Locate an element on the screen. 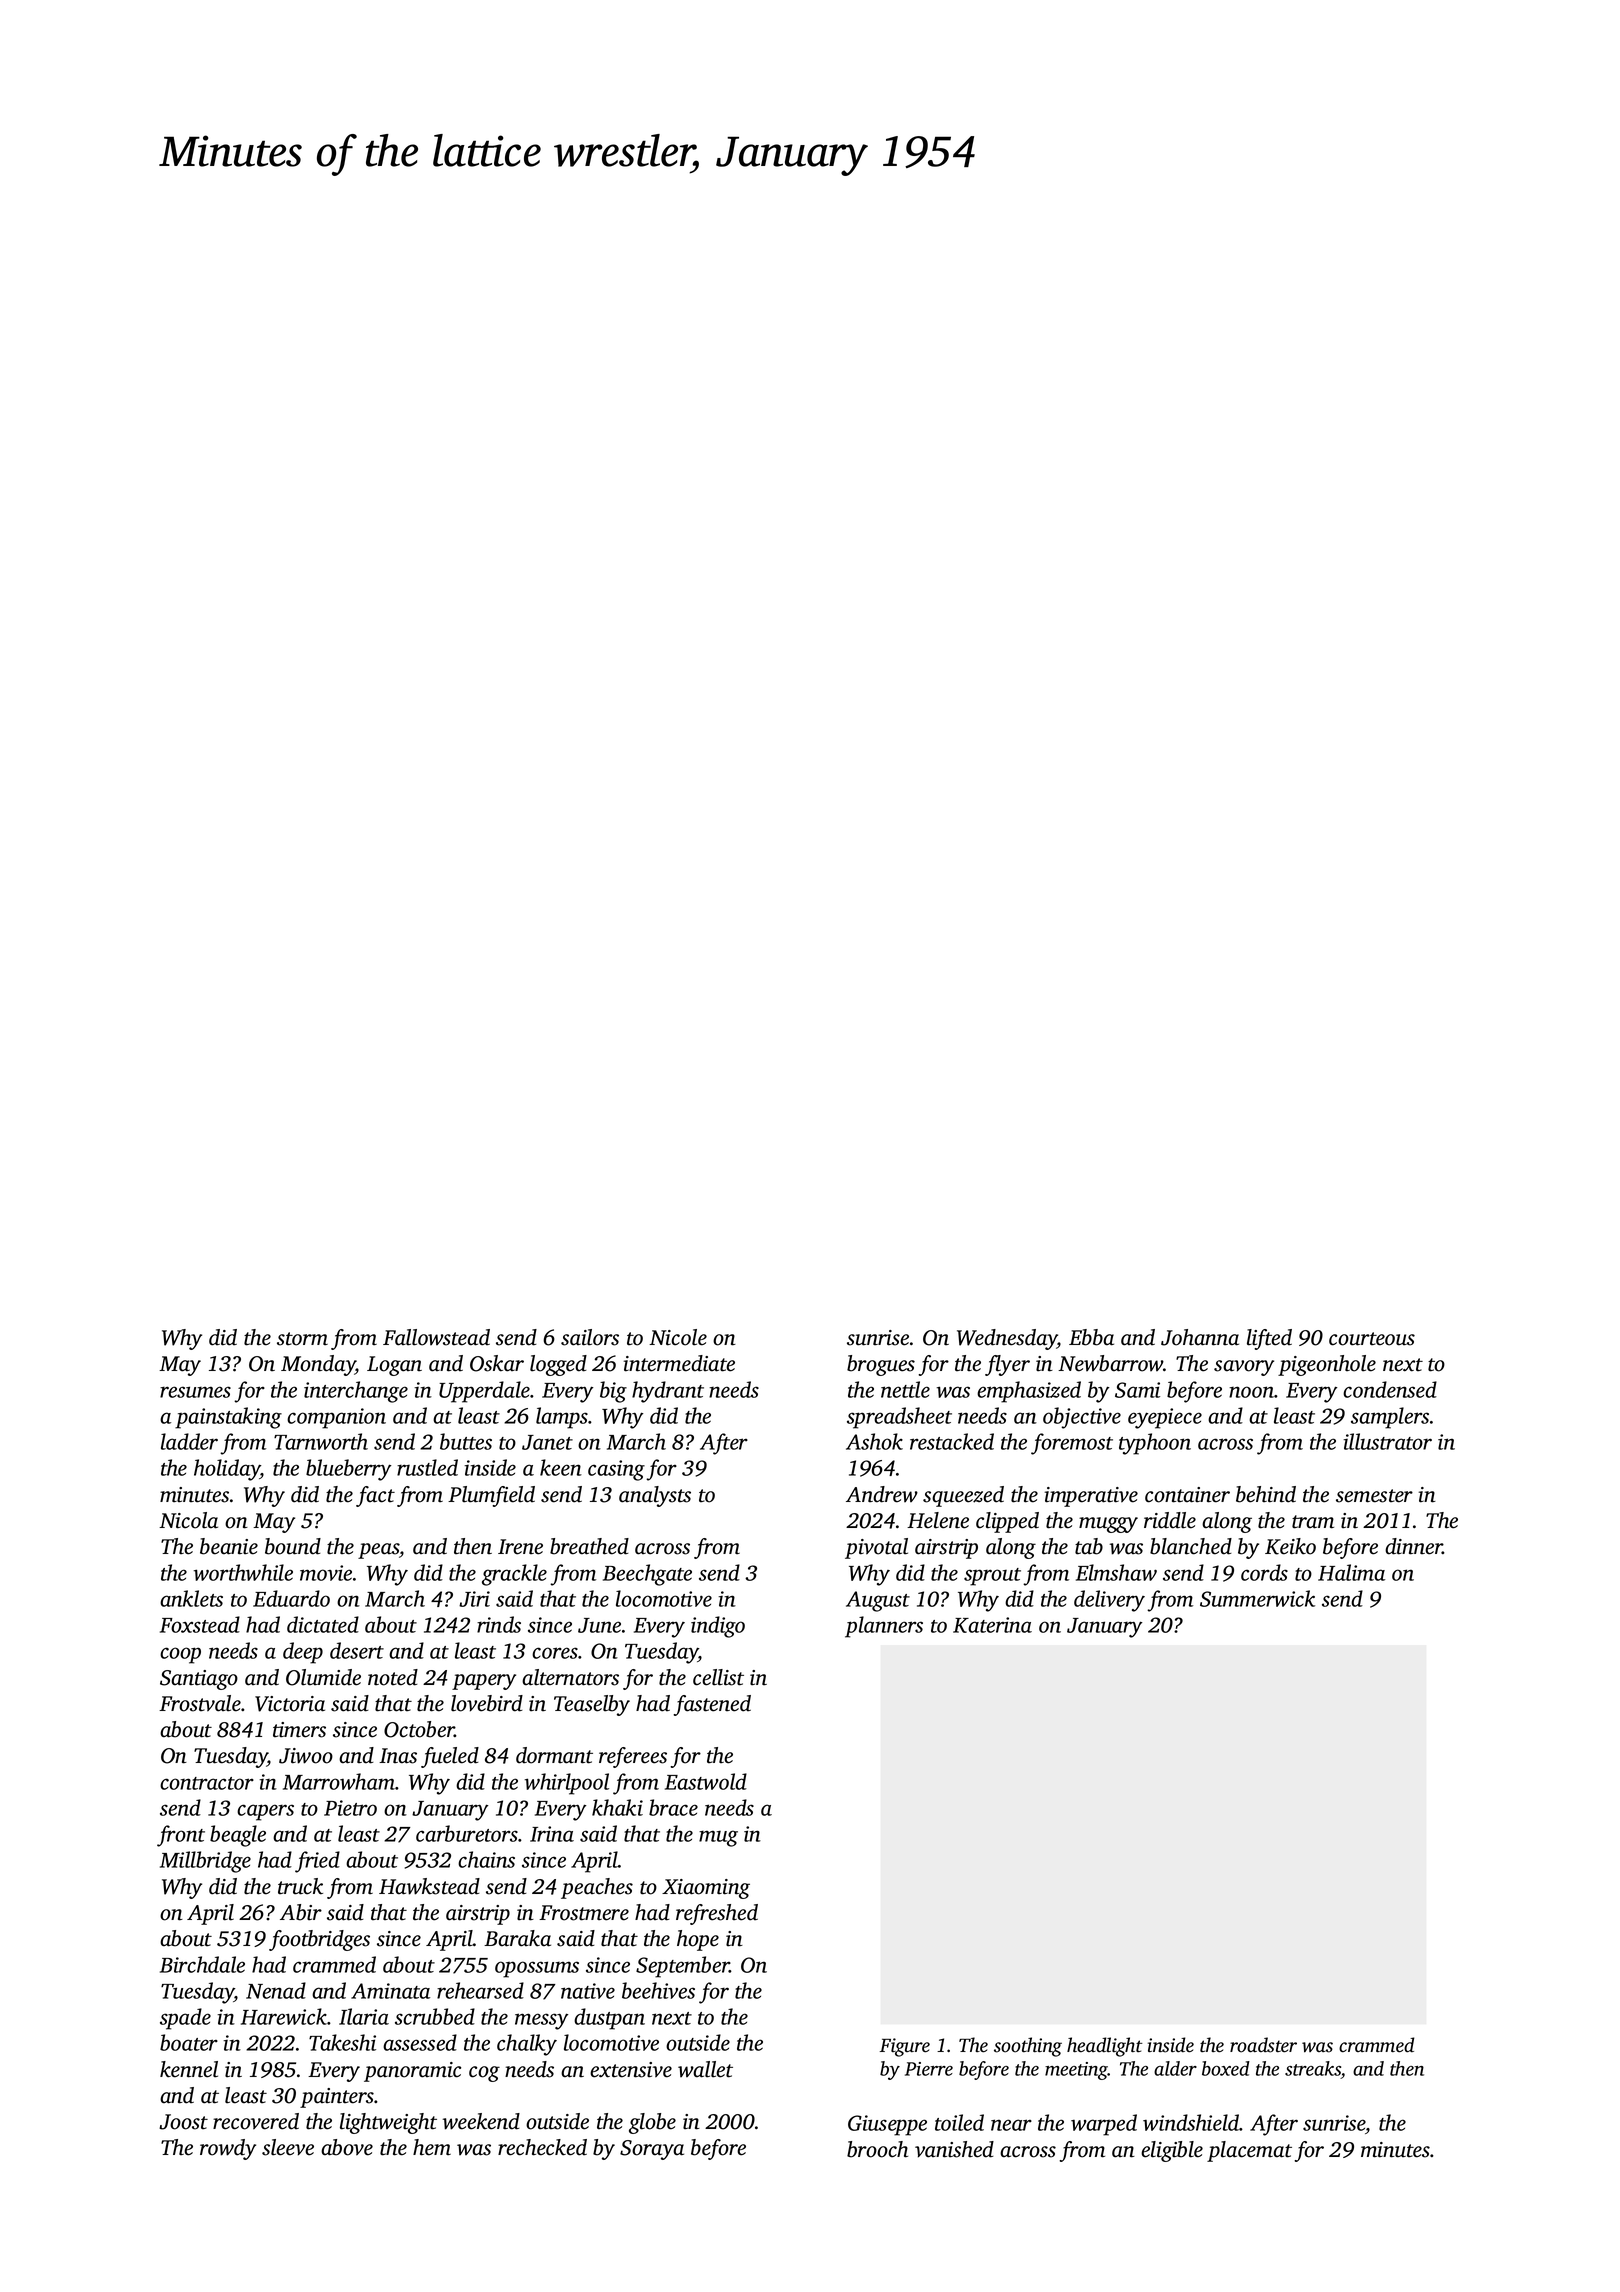  courteous is located at coordinates (1372, 1339).
